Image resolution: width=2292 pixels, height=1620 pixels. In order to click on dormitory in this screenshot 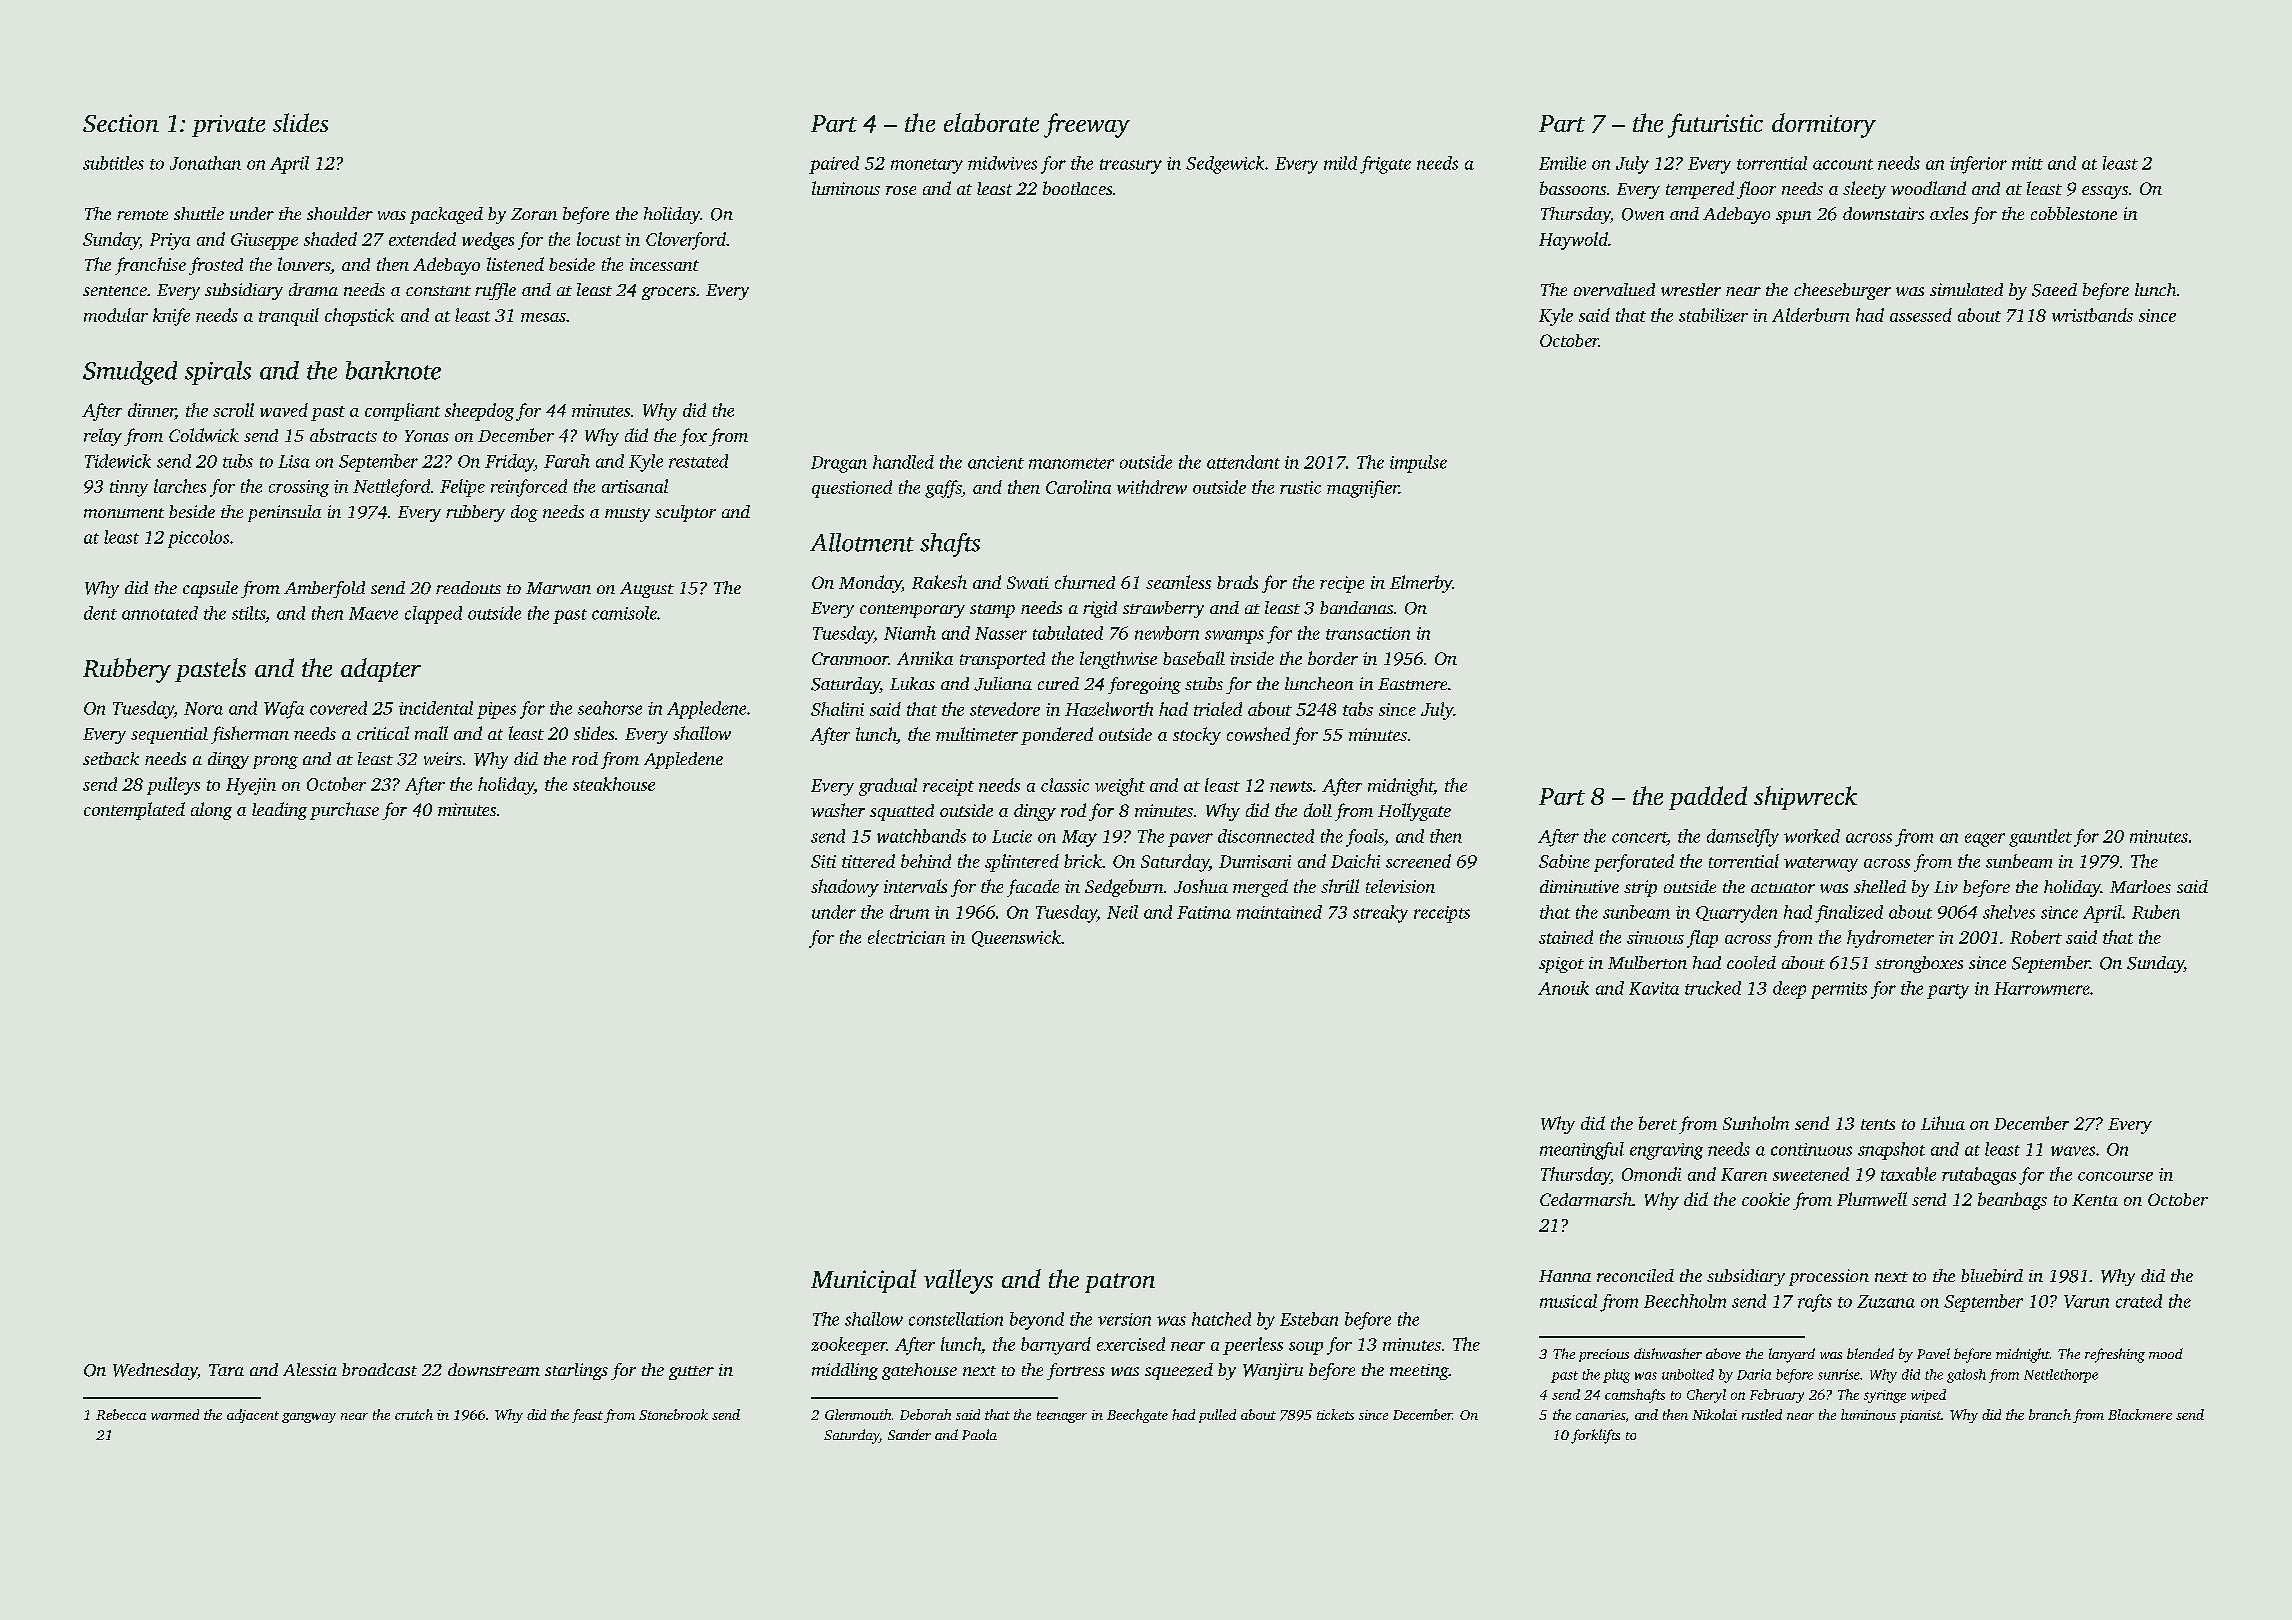, I will do `click(1824, 125)`.
